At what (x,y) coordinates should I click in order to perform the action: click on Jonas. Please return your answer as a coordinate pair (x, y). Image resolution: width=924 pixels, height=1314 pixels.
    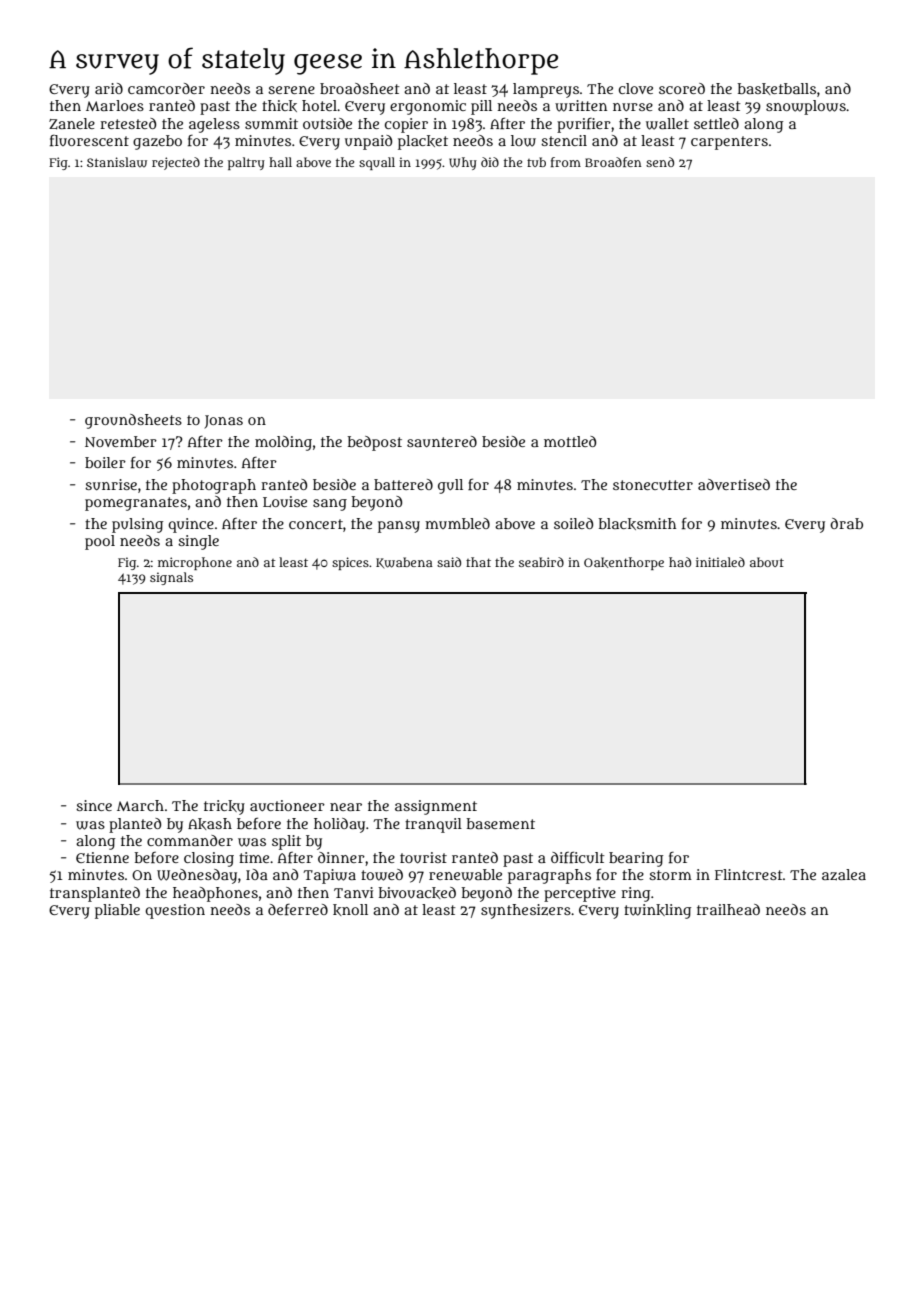
    Looking at the image, I should click on (223, 422).
